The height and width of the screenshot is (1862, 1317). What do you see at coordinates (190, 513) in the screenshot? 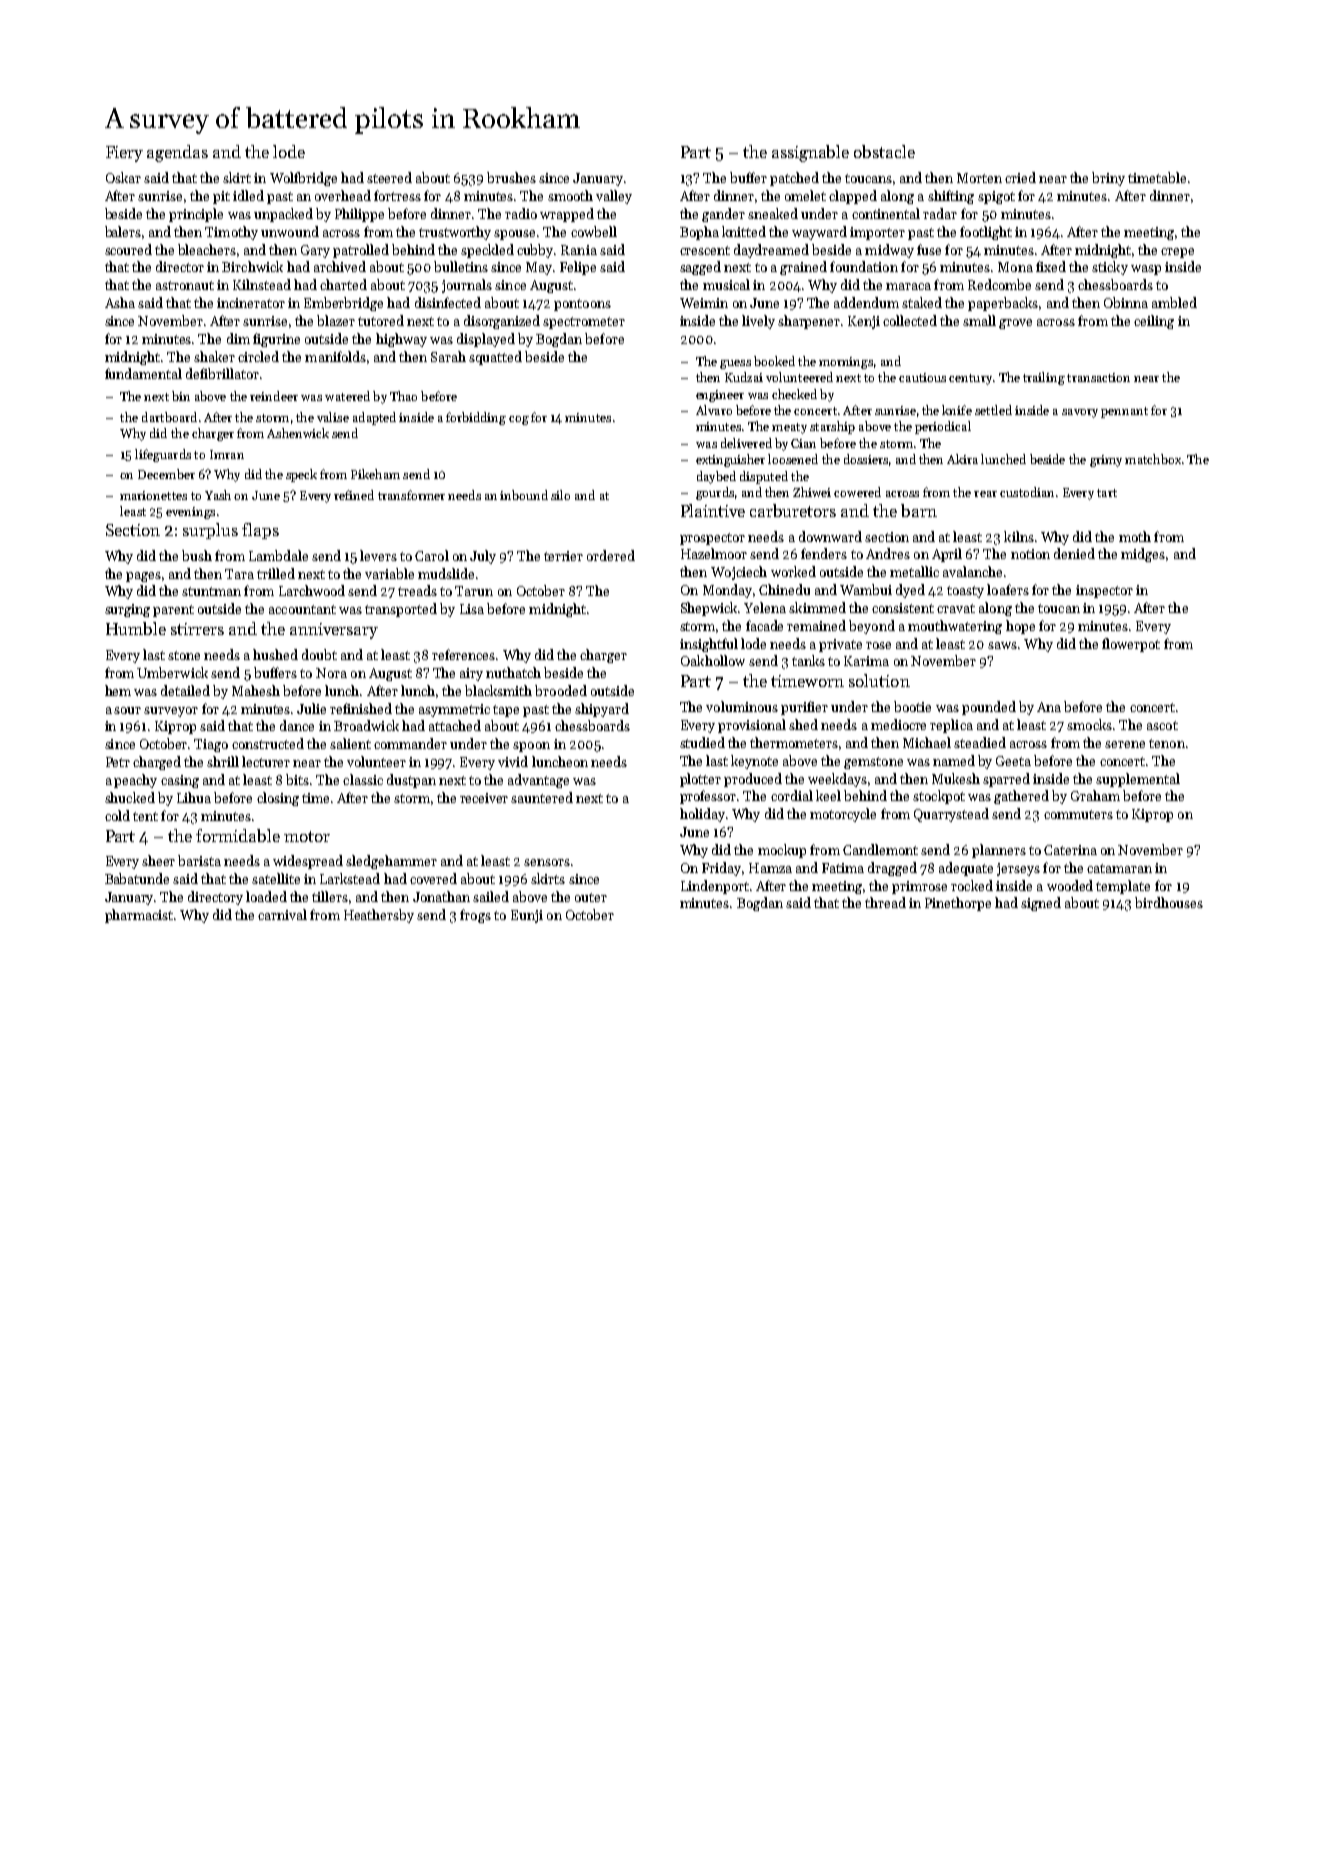
I see `evenings` at bounding box center [190, 513].
